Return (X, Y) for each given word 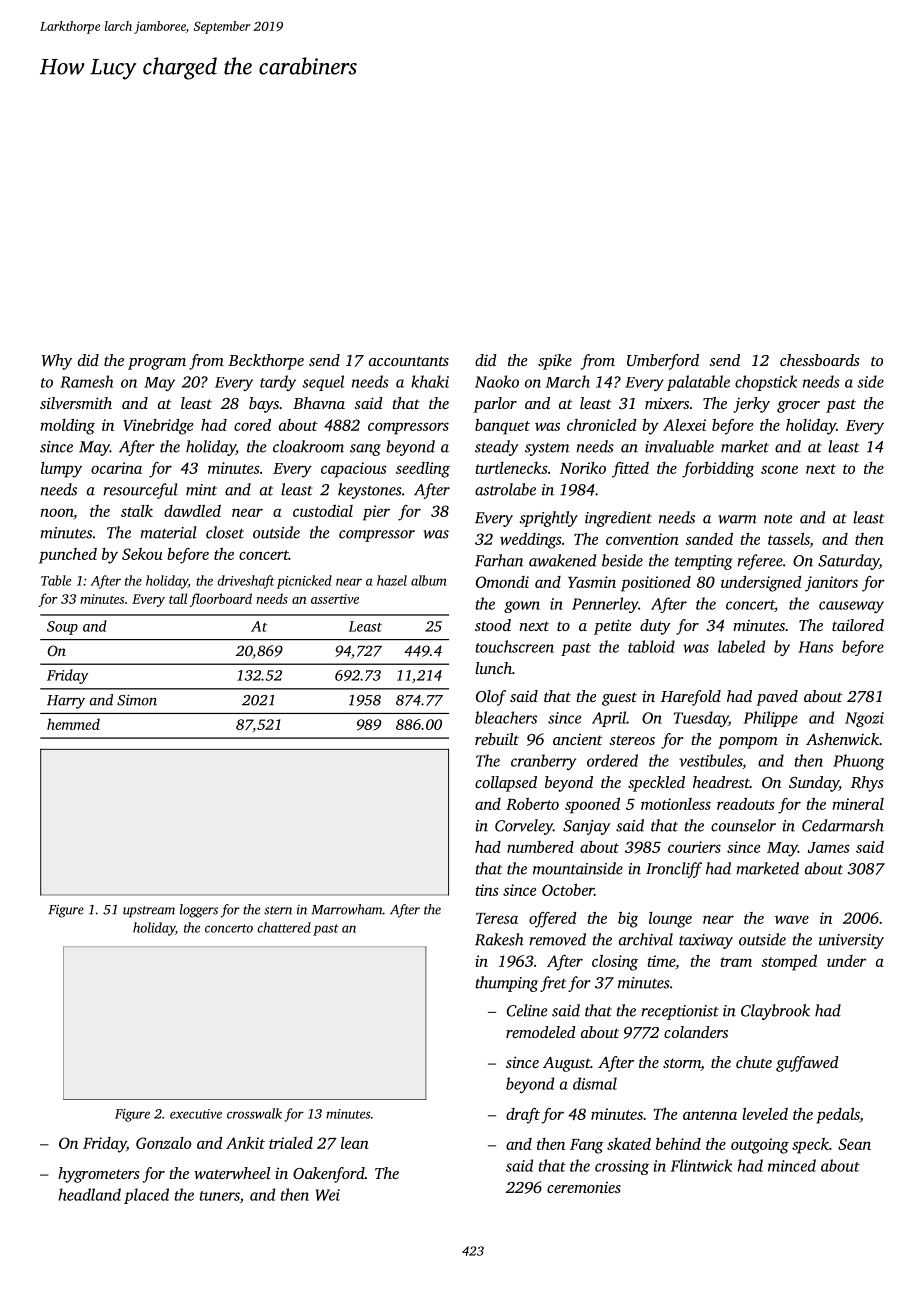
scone (779, 469)
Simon (137, 700)
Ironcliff (674, 870)
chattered (284, 927)
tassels (789, 539)
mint (201, 490)
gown (522, 607)
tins (487, 890)
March (568, 381)
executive (196, 1114)
